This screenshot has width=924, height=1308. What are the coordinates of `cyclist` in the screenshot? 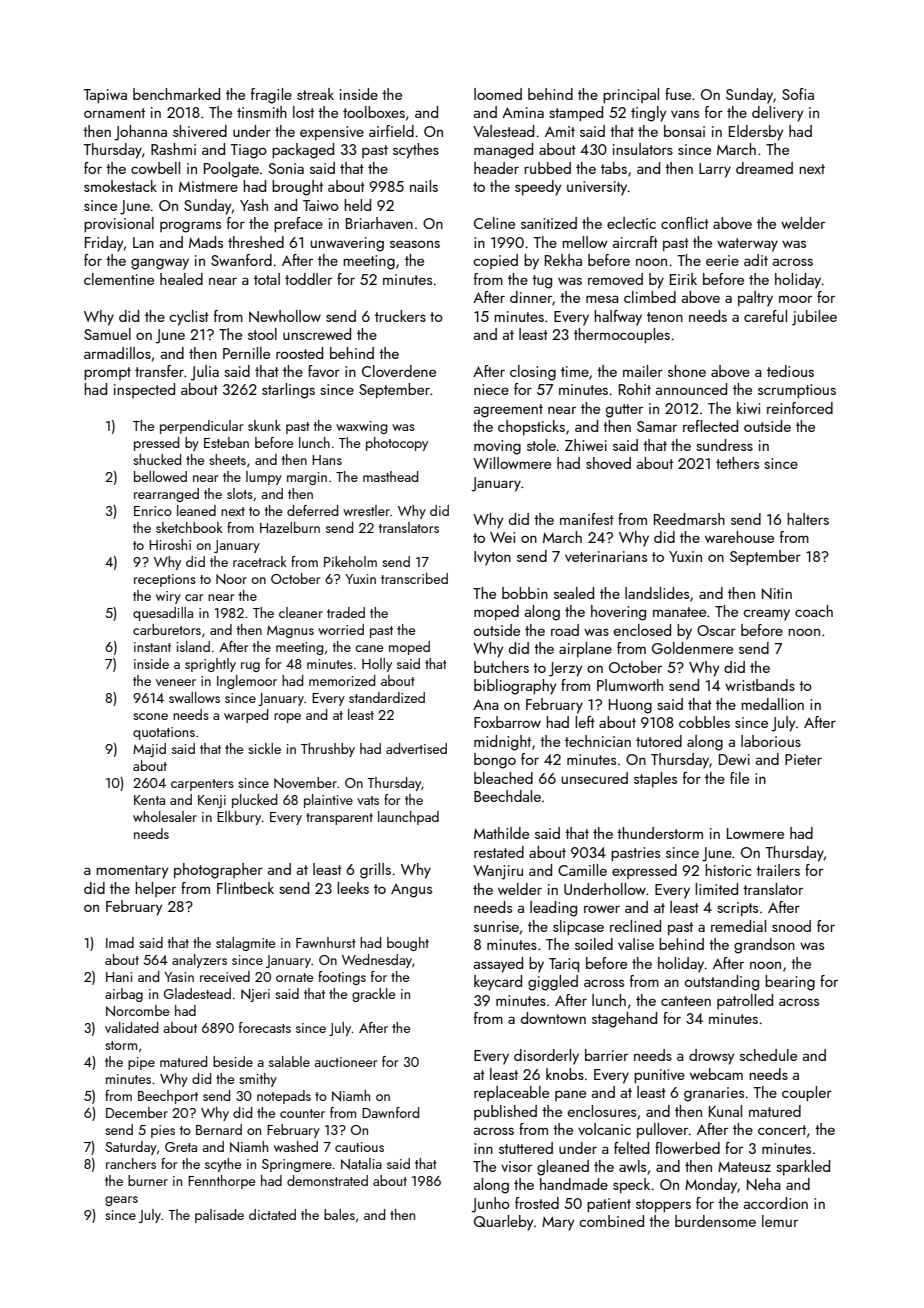 It's located at (189, 318).
